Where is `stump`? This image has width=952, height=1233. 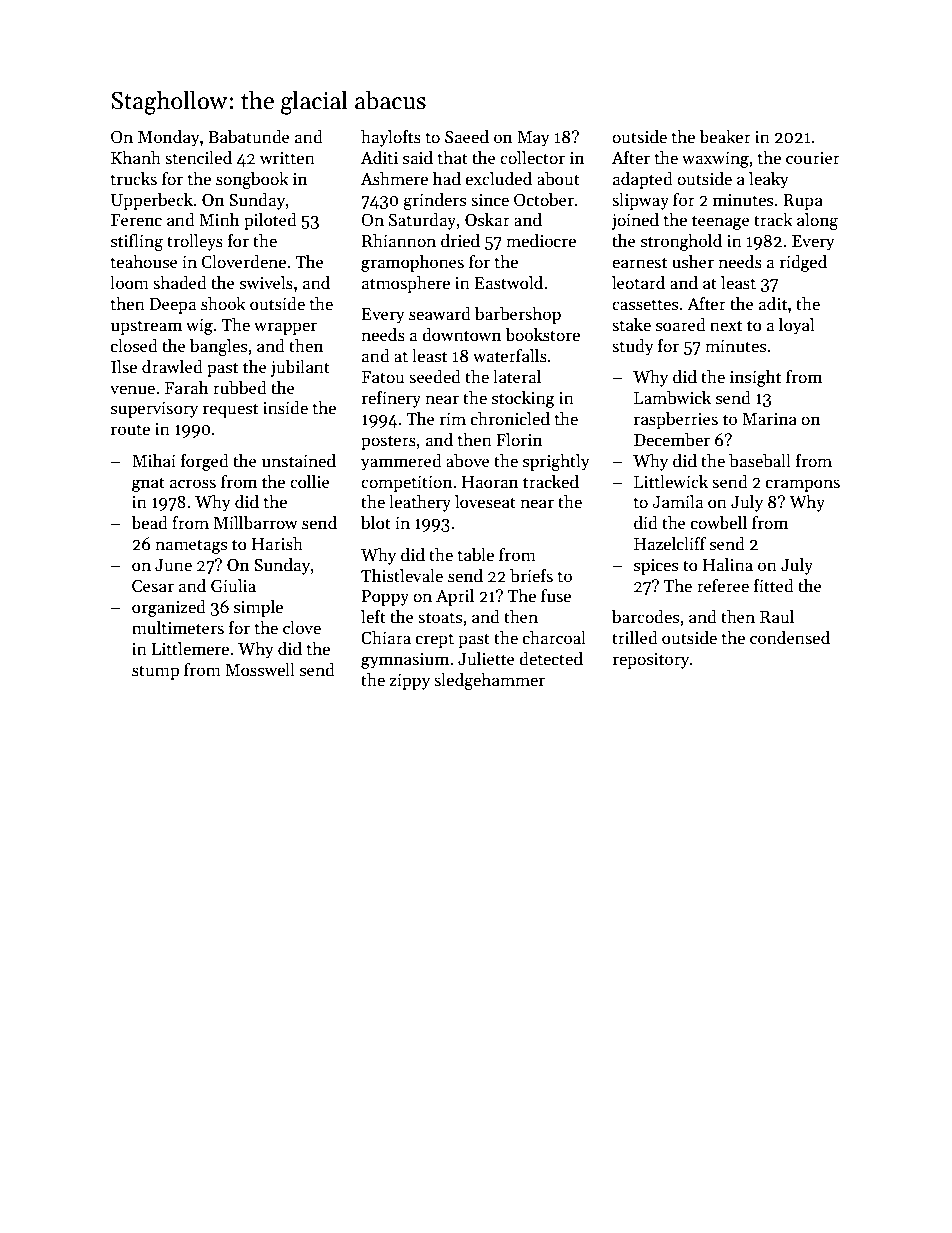 stump is located at coordinates (155, 672).
